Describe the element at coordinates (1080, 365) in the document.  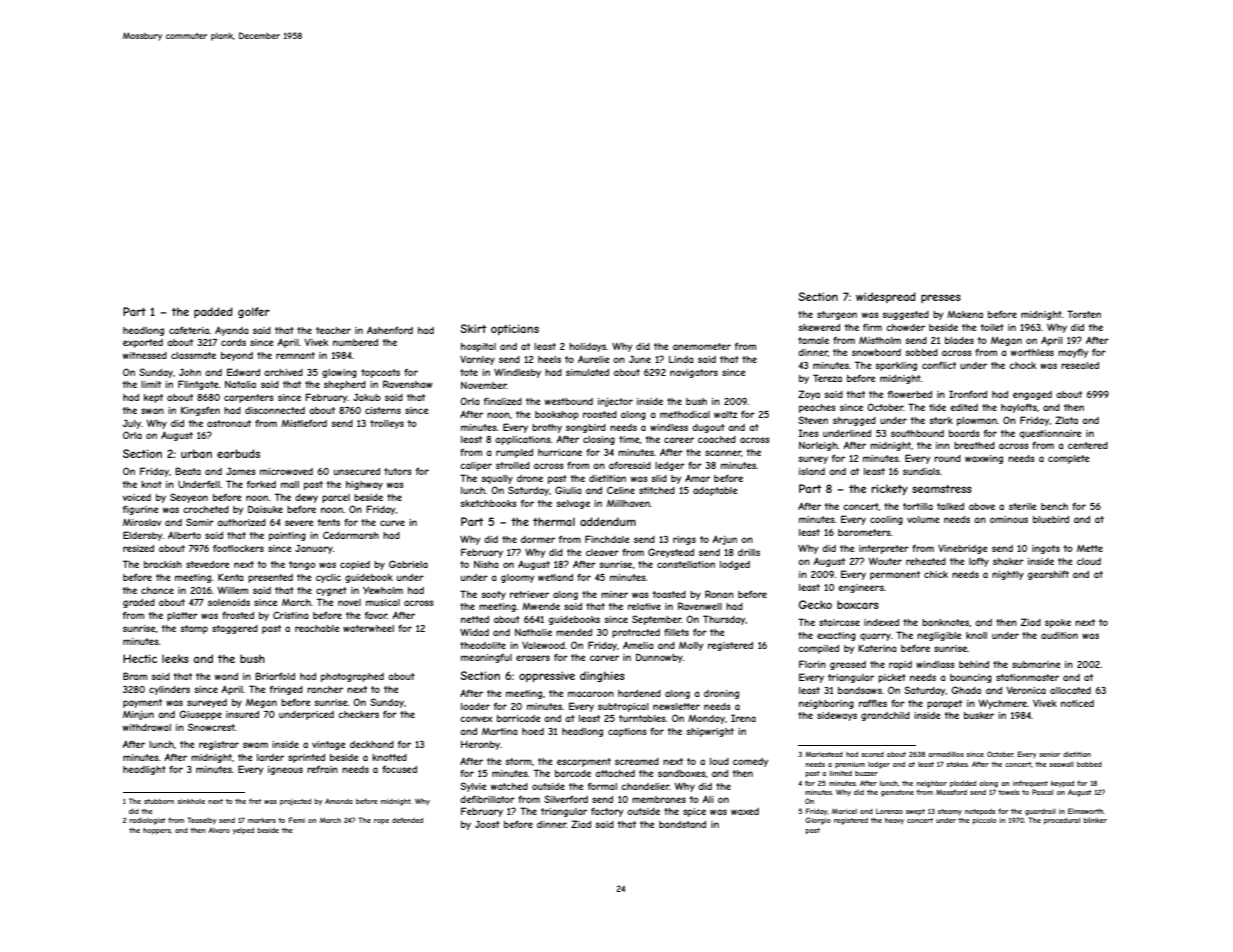
I see `resealed` at that location.
